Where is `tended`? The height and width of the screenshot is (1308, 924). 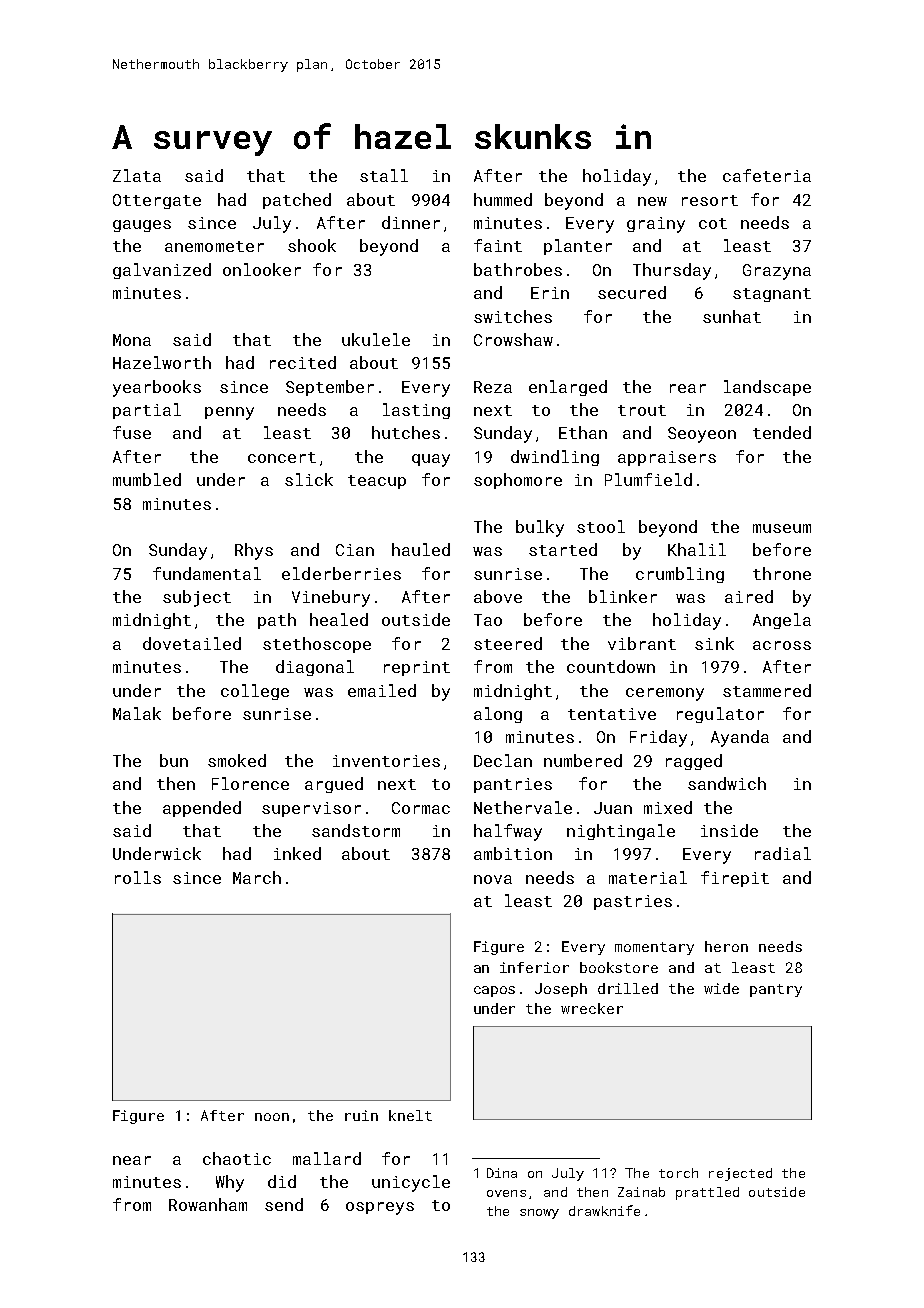 tended is located at coordinates (782, 432).
